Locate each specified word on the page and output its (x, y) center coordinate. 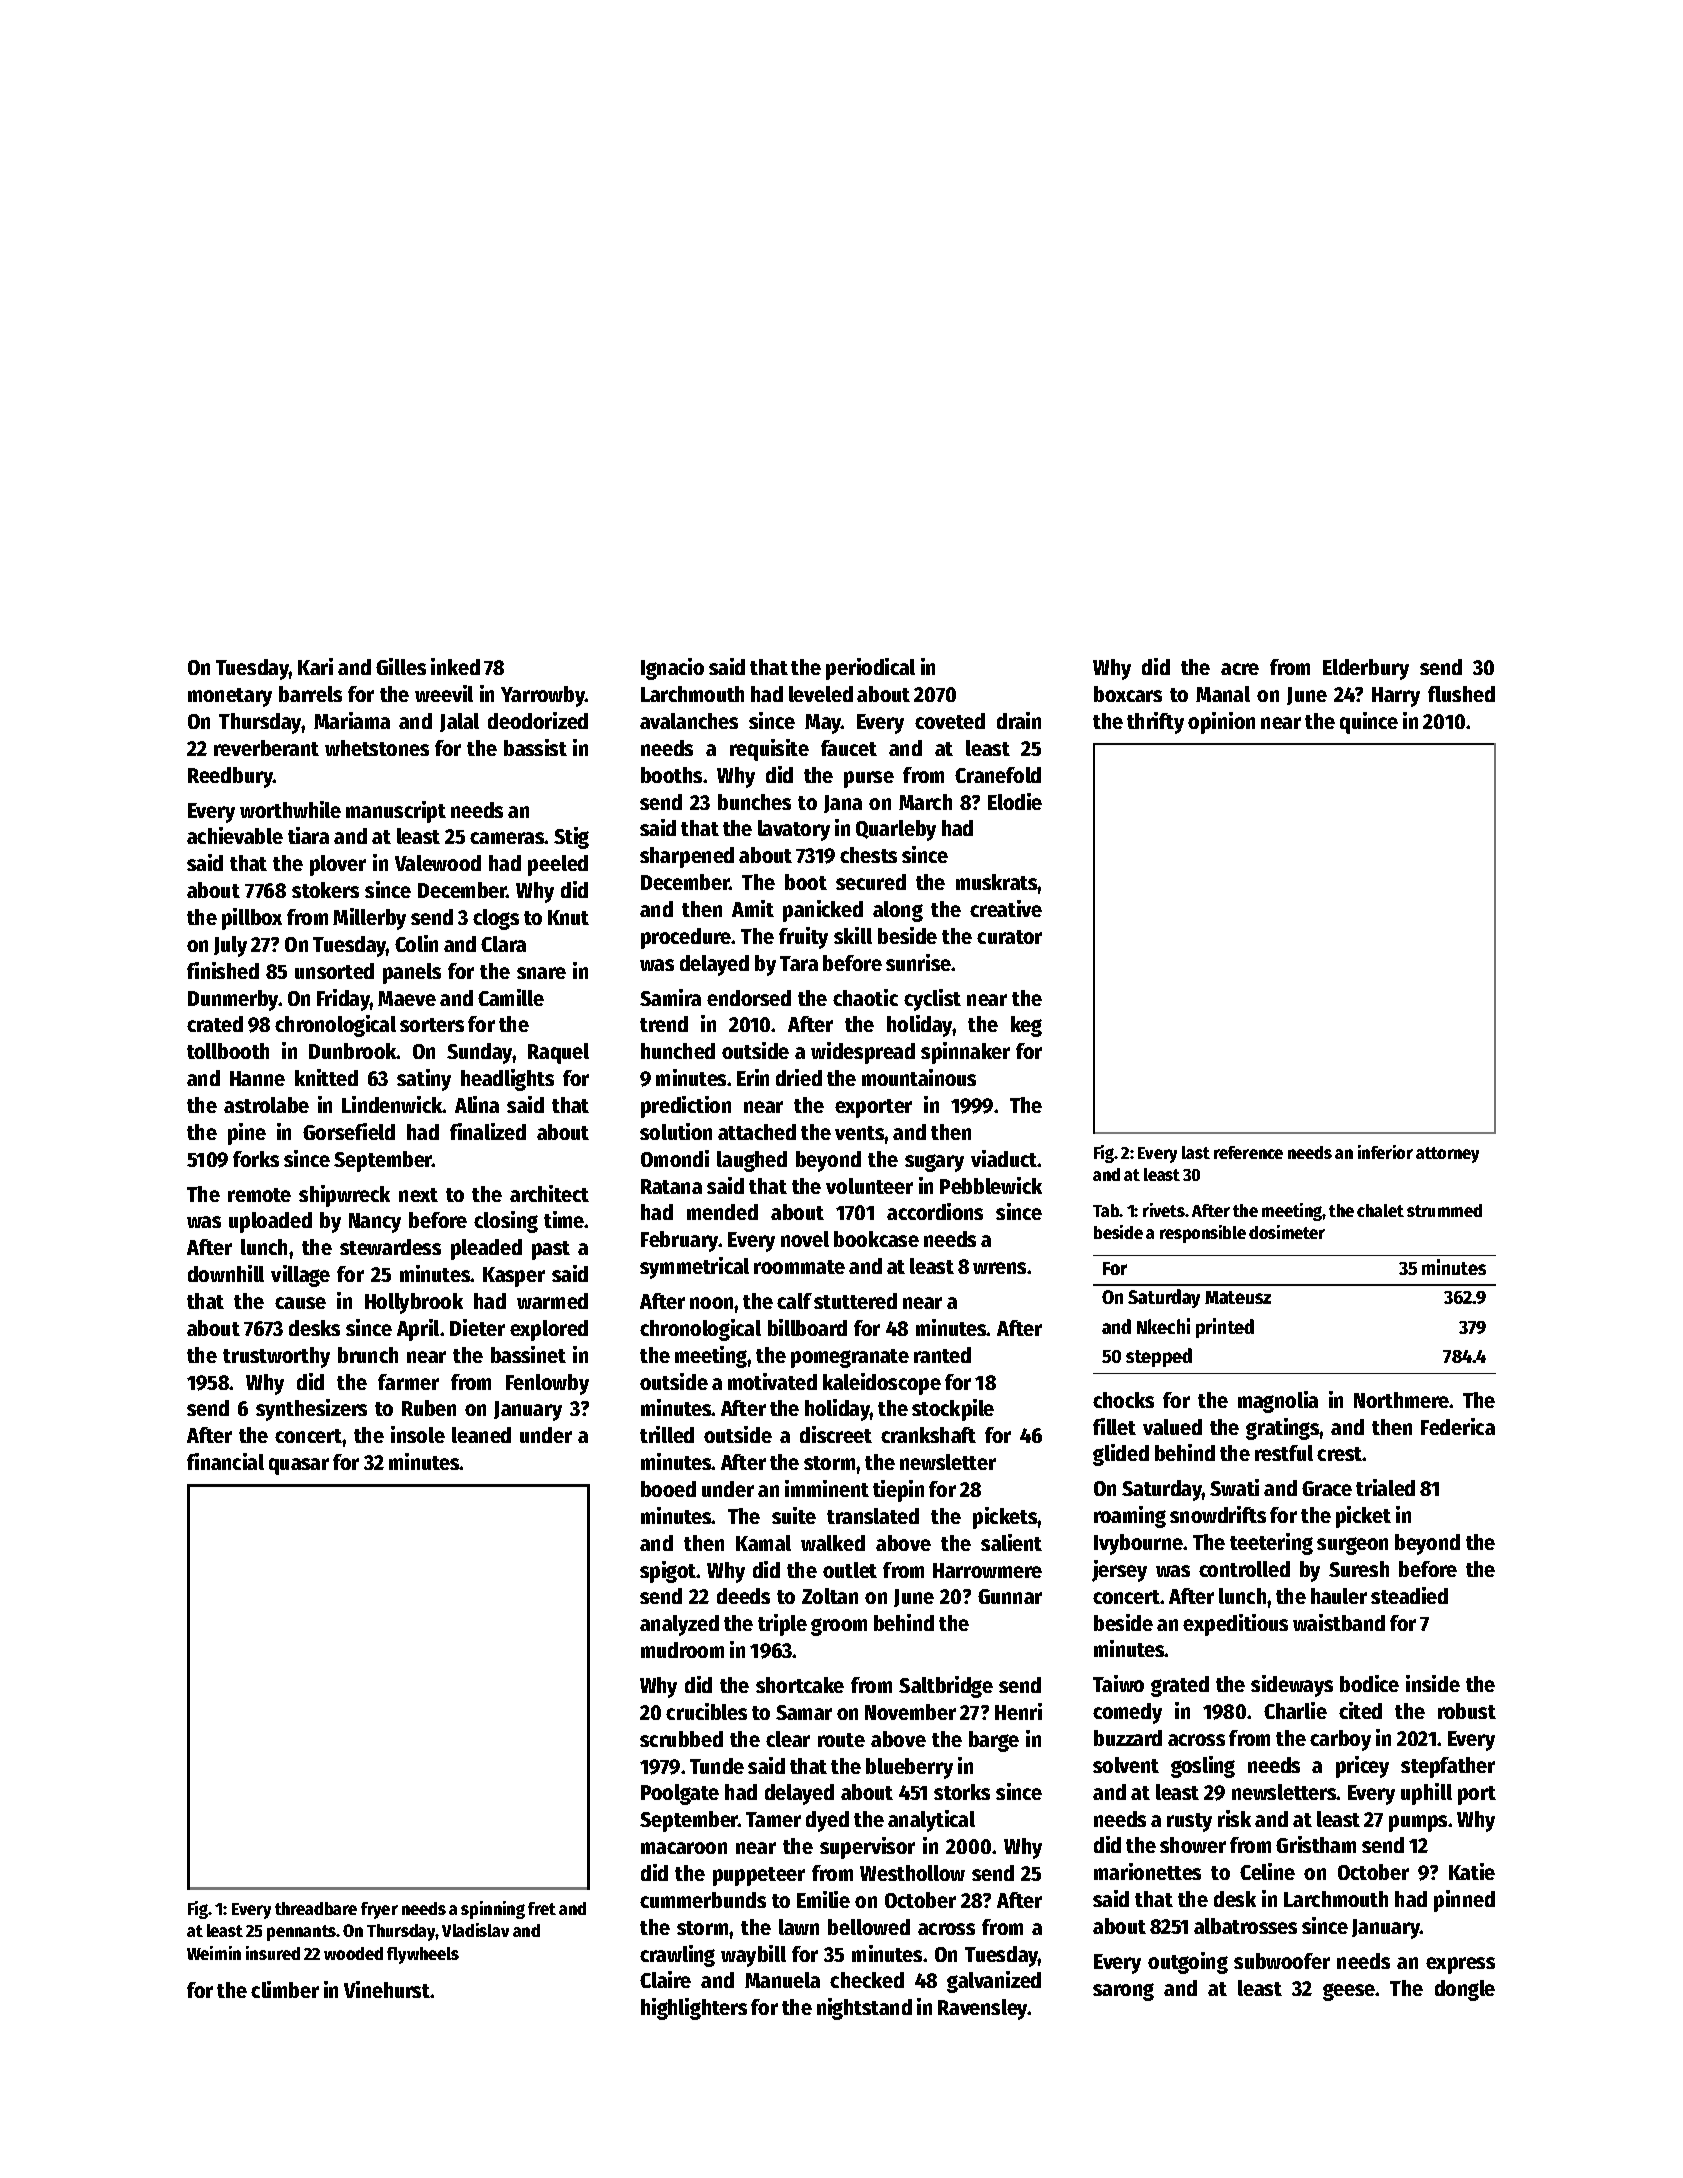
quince (1369, 723)
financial (225, 1461)
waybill (753, 1956)
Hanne (257, 1078)
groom (839, 1627)
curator (1009, 937)
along (898, 911)
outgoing (1188, 1963)
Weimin (214, 1953)
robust (1467, 1711)
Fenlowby (547, 1384)
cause (300, 1303)
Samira (670, 997)
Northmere (1402, 1400)
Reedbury (230, 777)
